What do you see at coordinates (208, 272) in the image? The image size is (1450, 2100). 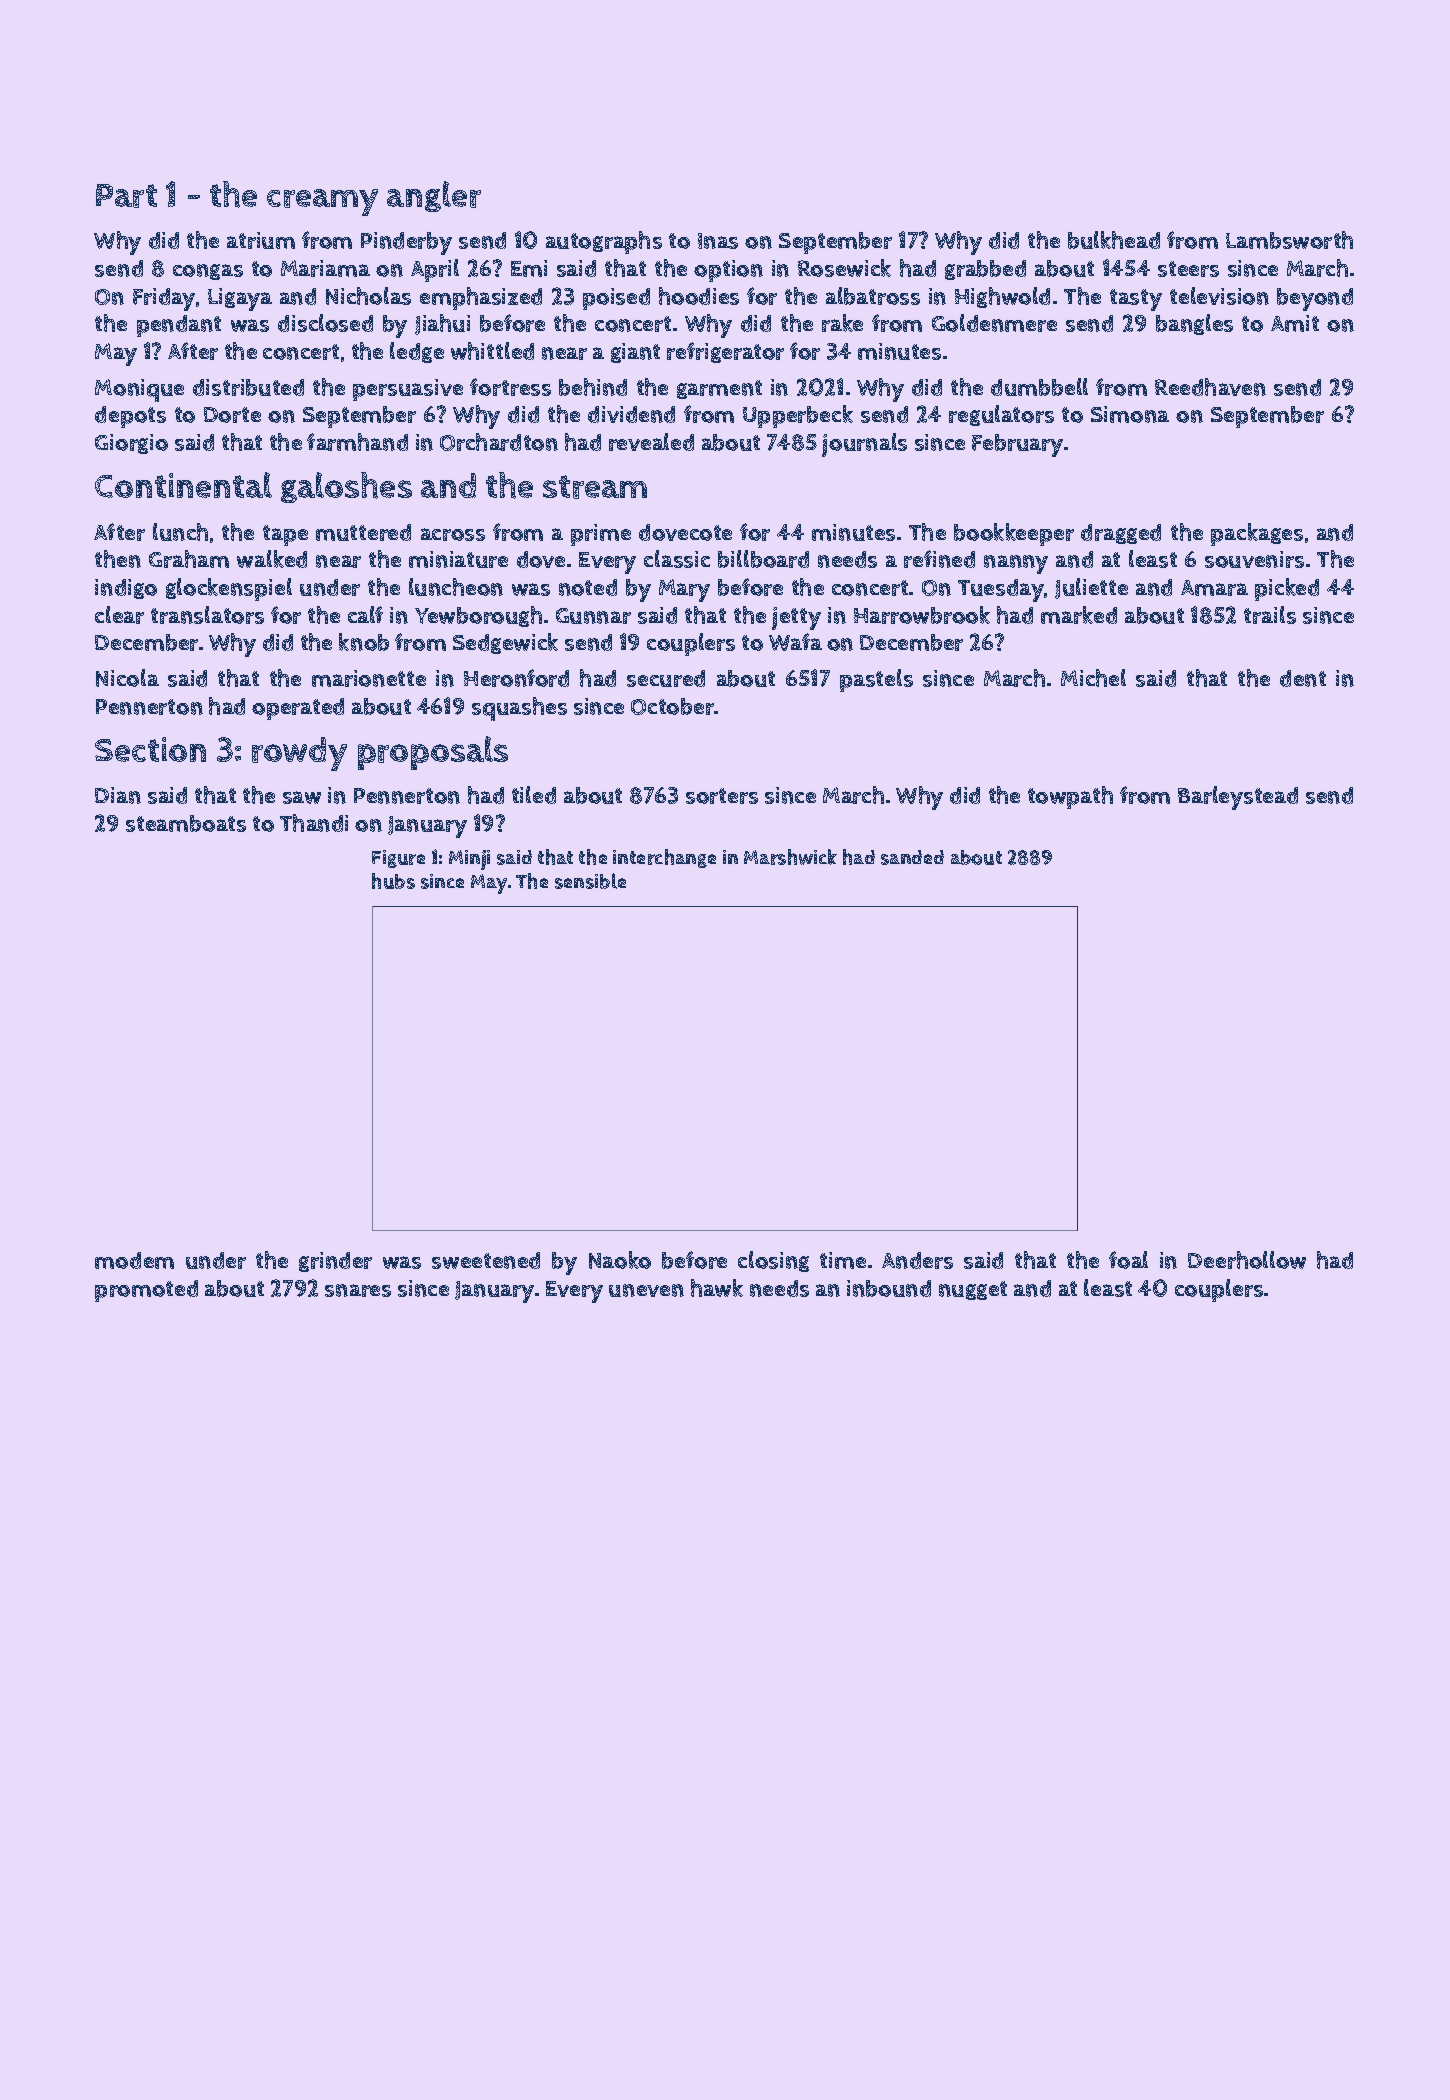 I see `congas` at bounding box center [208, 272].
